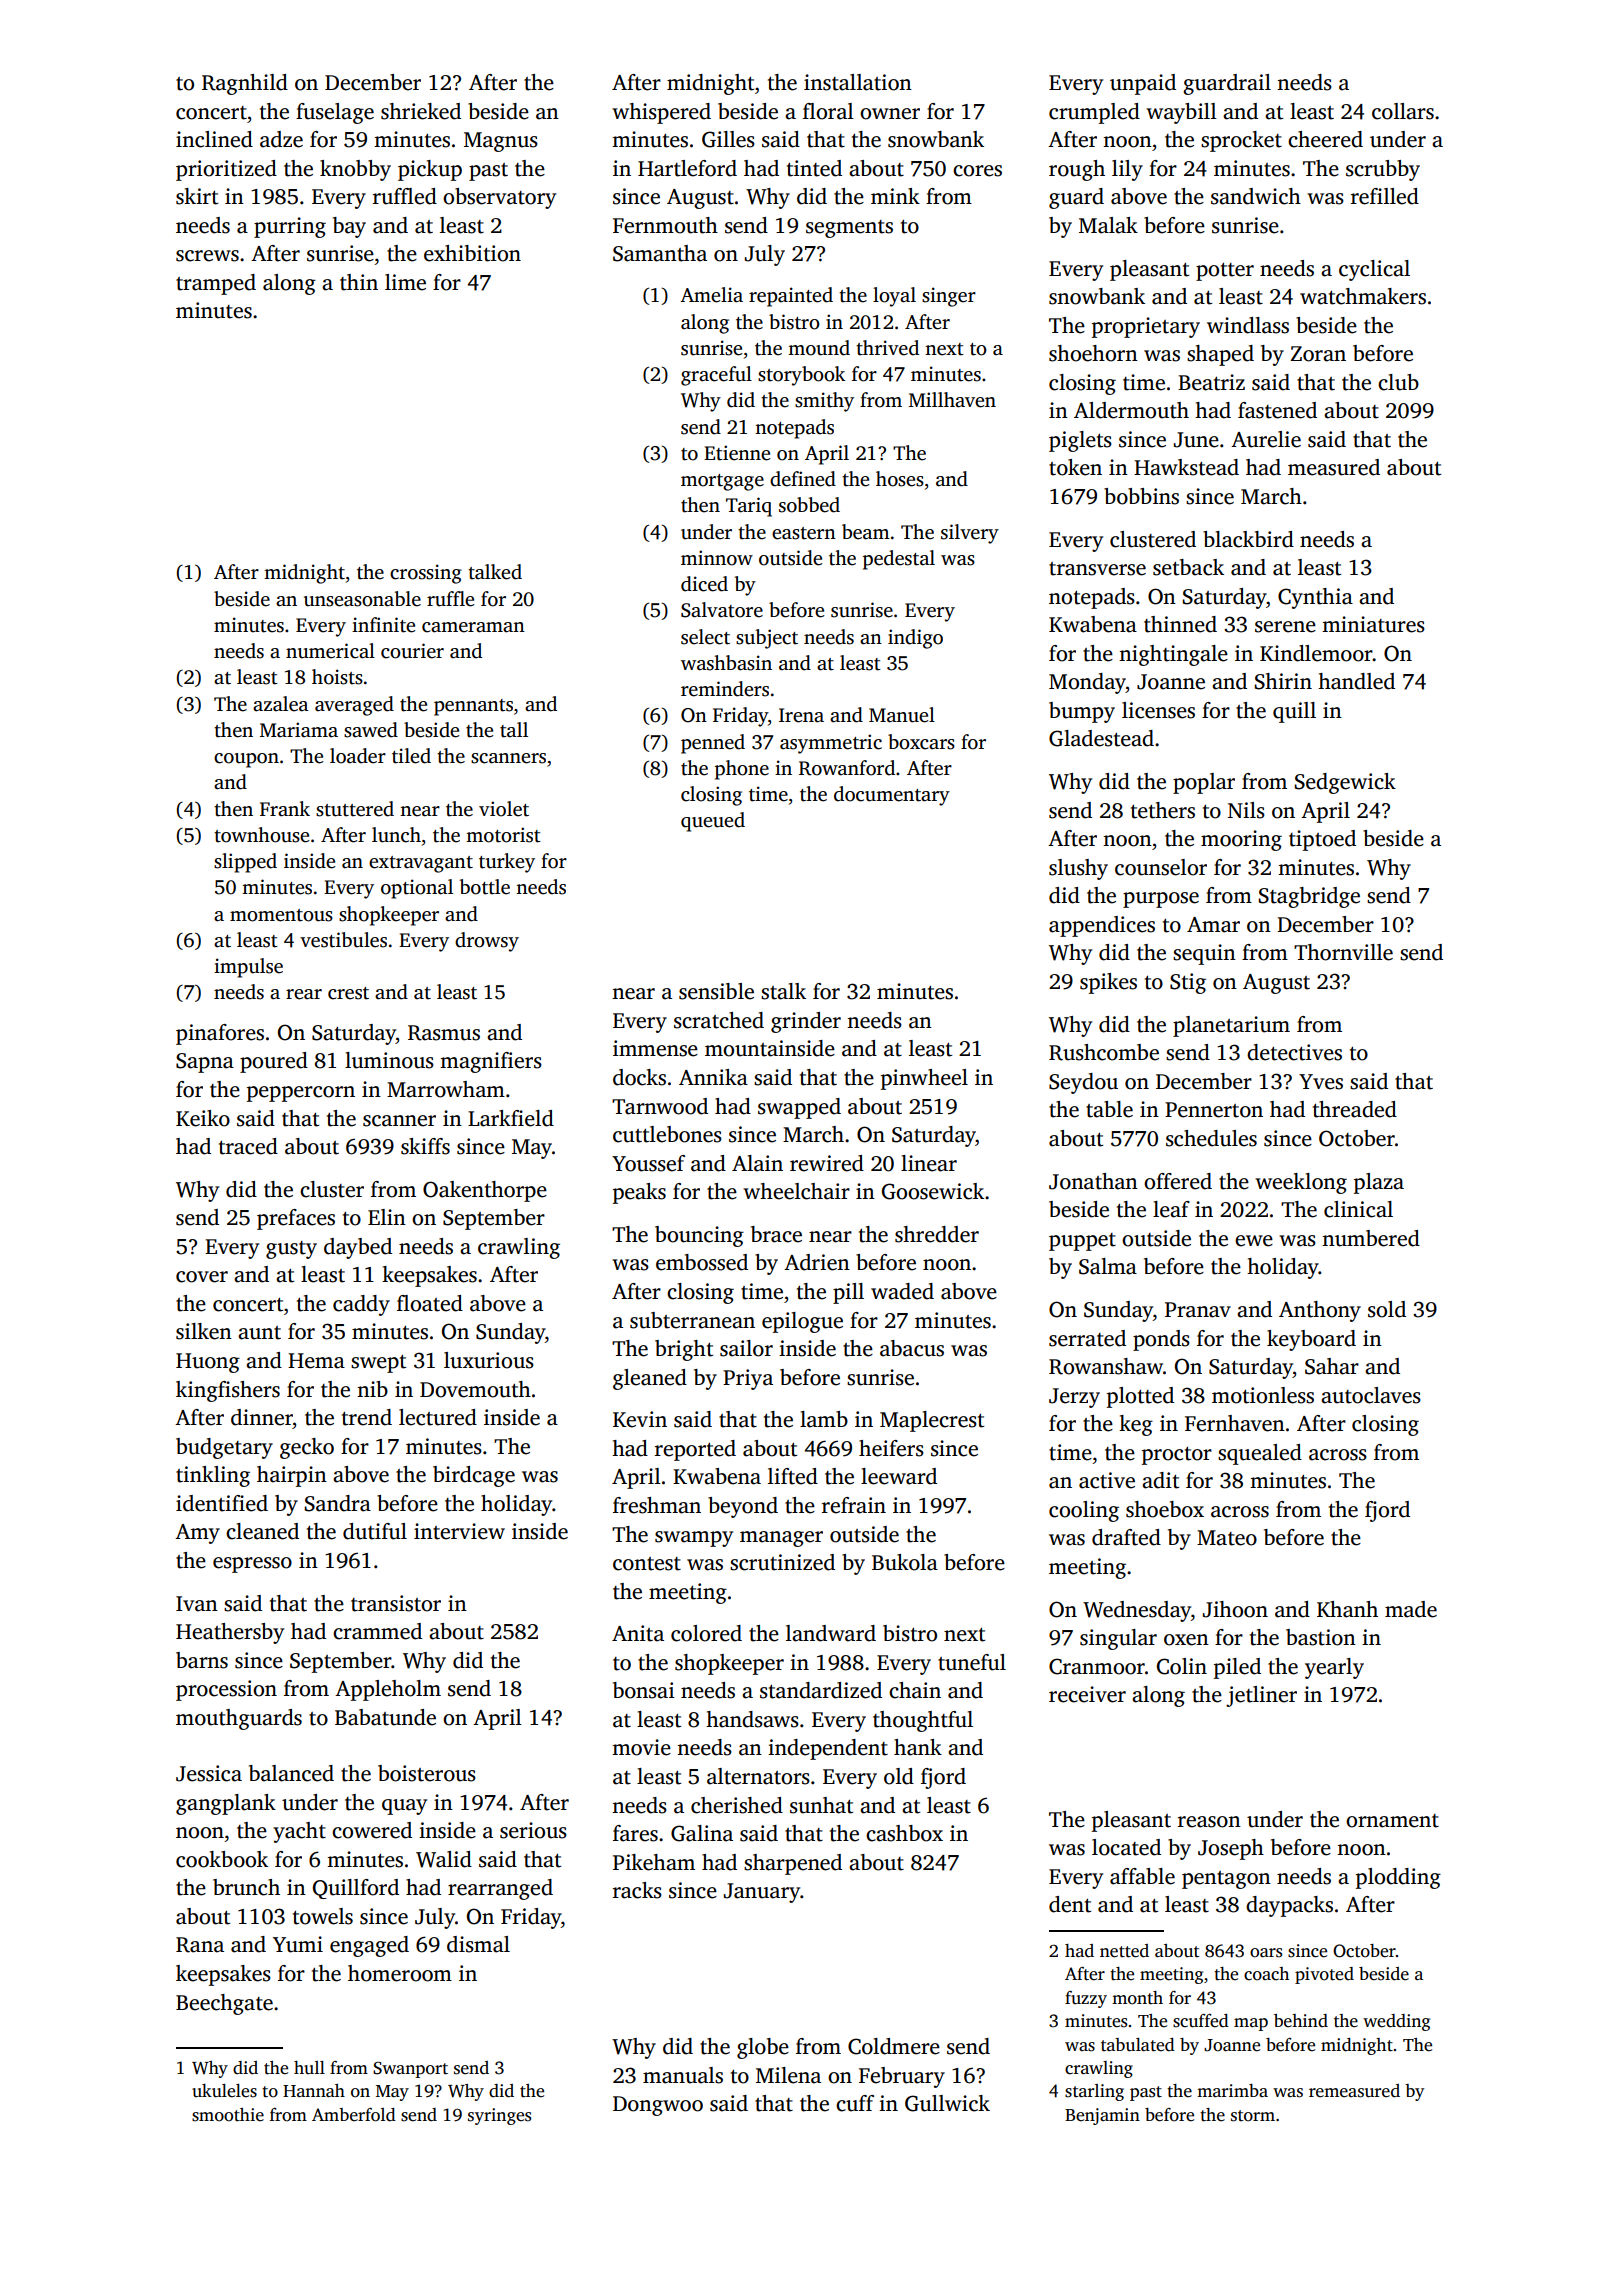 The image size is (1620, 2292). What do you see at coordinates (658, 2106) in the image?
I see `Dongwoo` at bounding box center [658, 2106].
